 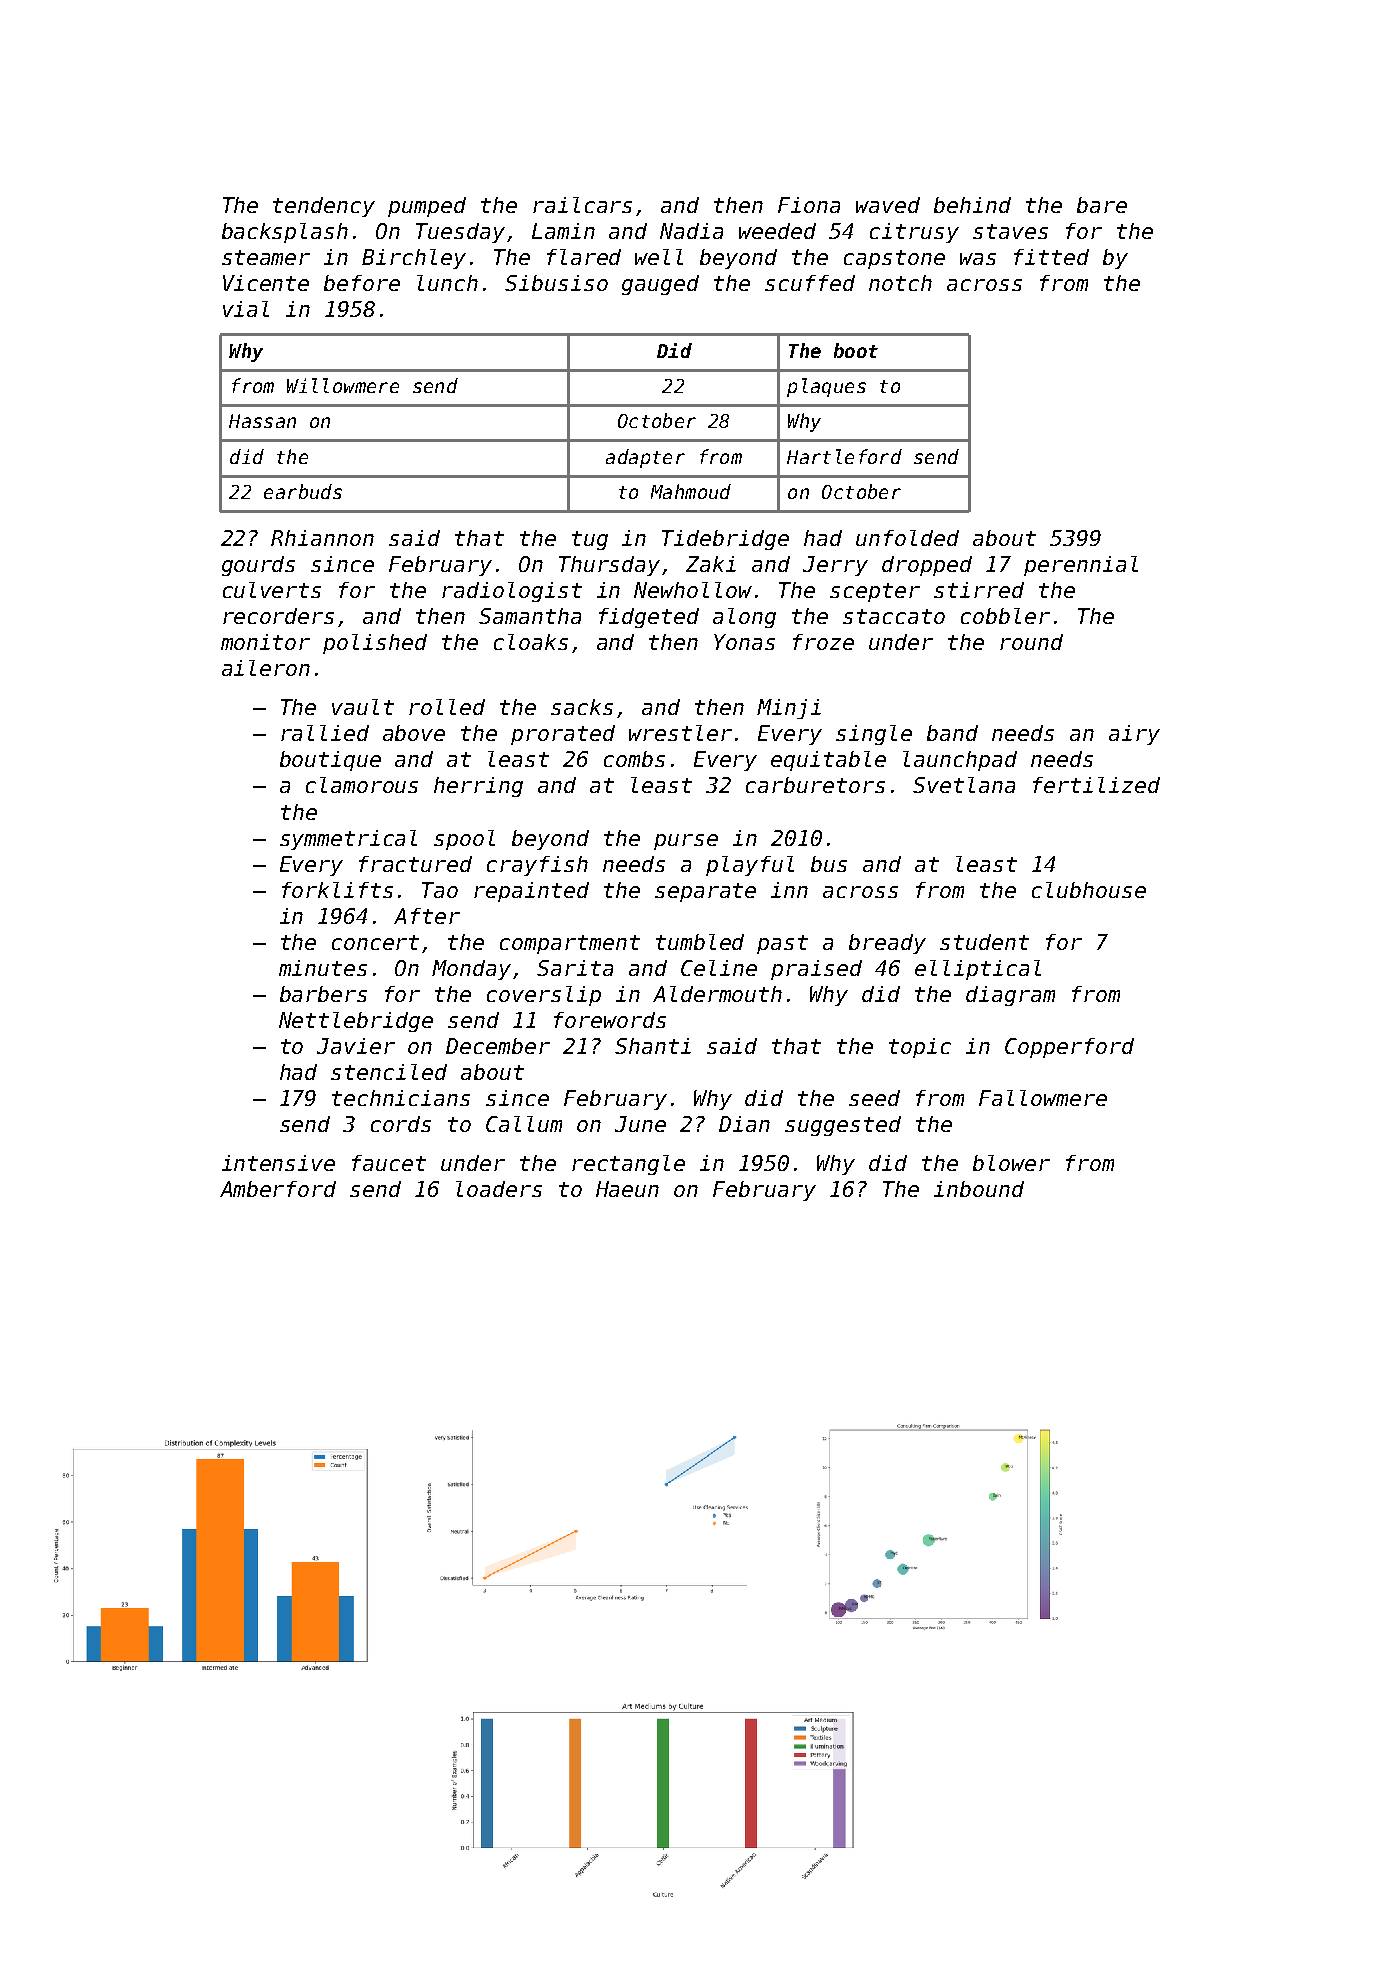 What do you see at coordinates (1102, 205) in the document?
I see `bare` at bounding box center [1102, 205].
